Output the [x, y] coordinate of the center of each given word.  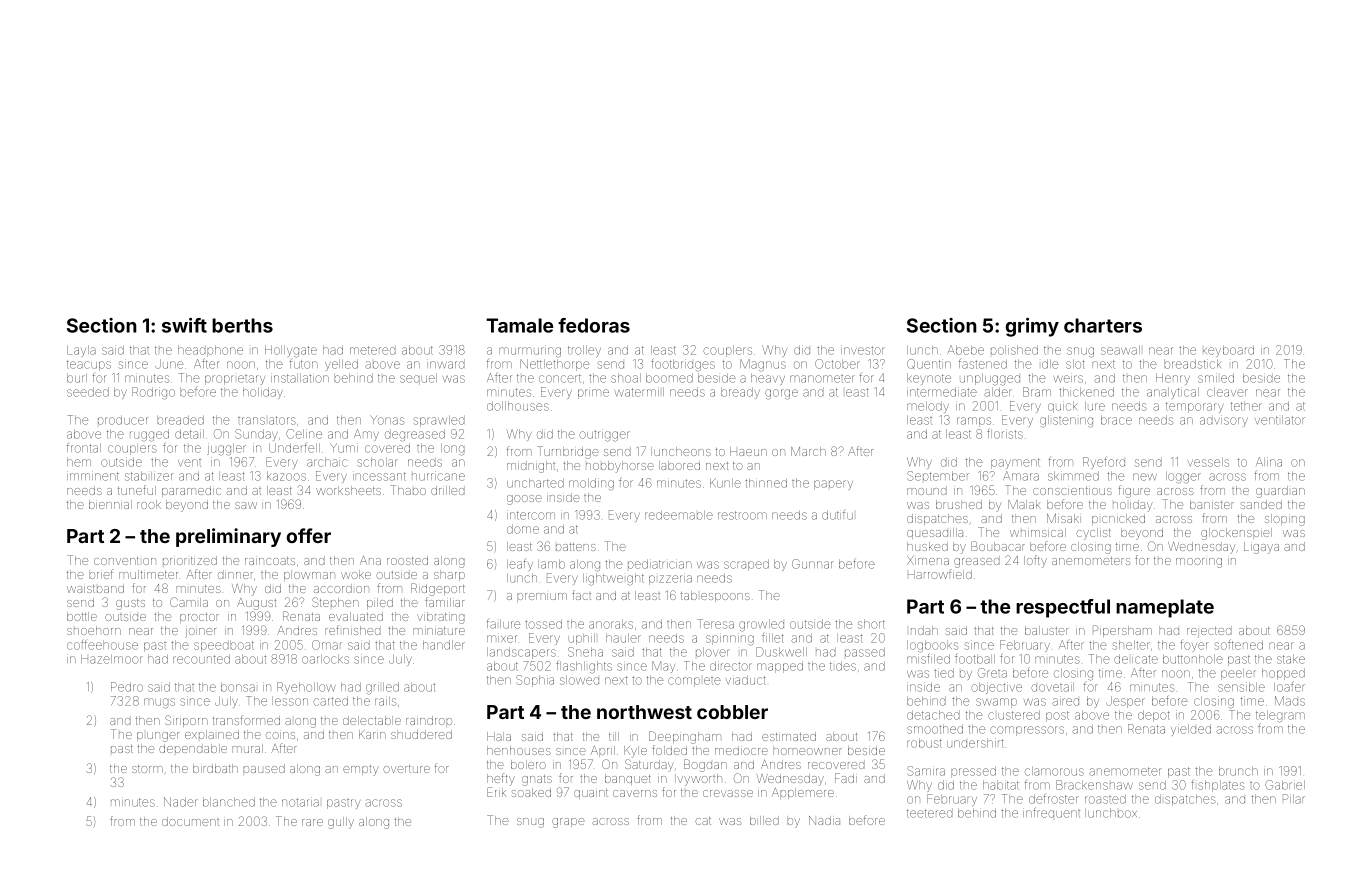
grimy [1032, 327]
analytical [1173, 393]
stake [1291, 659]
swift [184, 325]
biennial [110, 504]
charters [1103, 325]
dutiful [837, 515]
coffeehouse [102, 644]
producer [123, 420]
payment [1015, 463]
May [663, 667]
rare [312, 822]
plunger [158, 737]
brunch [1238, 771]
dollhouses [518, 406]
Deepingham [685, 737]
